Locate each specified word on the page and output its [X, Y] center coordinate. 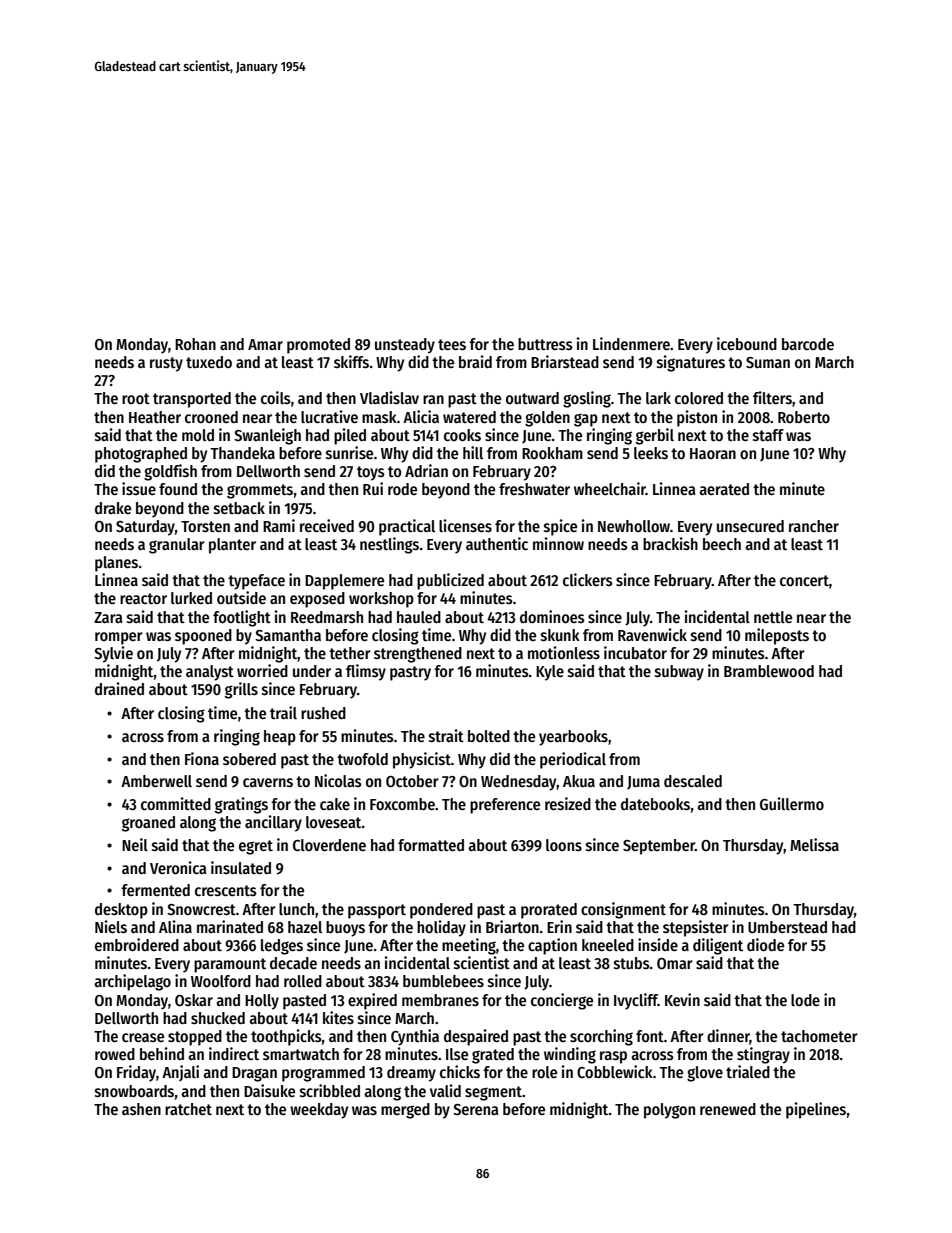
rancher [814, 526]
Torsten [205, 526]
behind [162, 1053]
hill [473, 452]
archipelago [132, 982]
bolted [489, 736]
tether [350, 653]
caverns [268, 783]
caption [552, 946]
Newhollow [634, 526]
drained [119, 688]
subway [679, 673]
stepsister [696, 928]
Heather [155, 417]
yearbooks [573, 738]
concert [804, 580]
